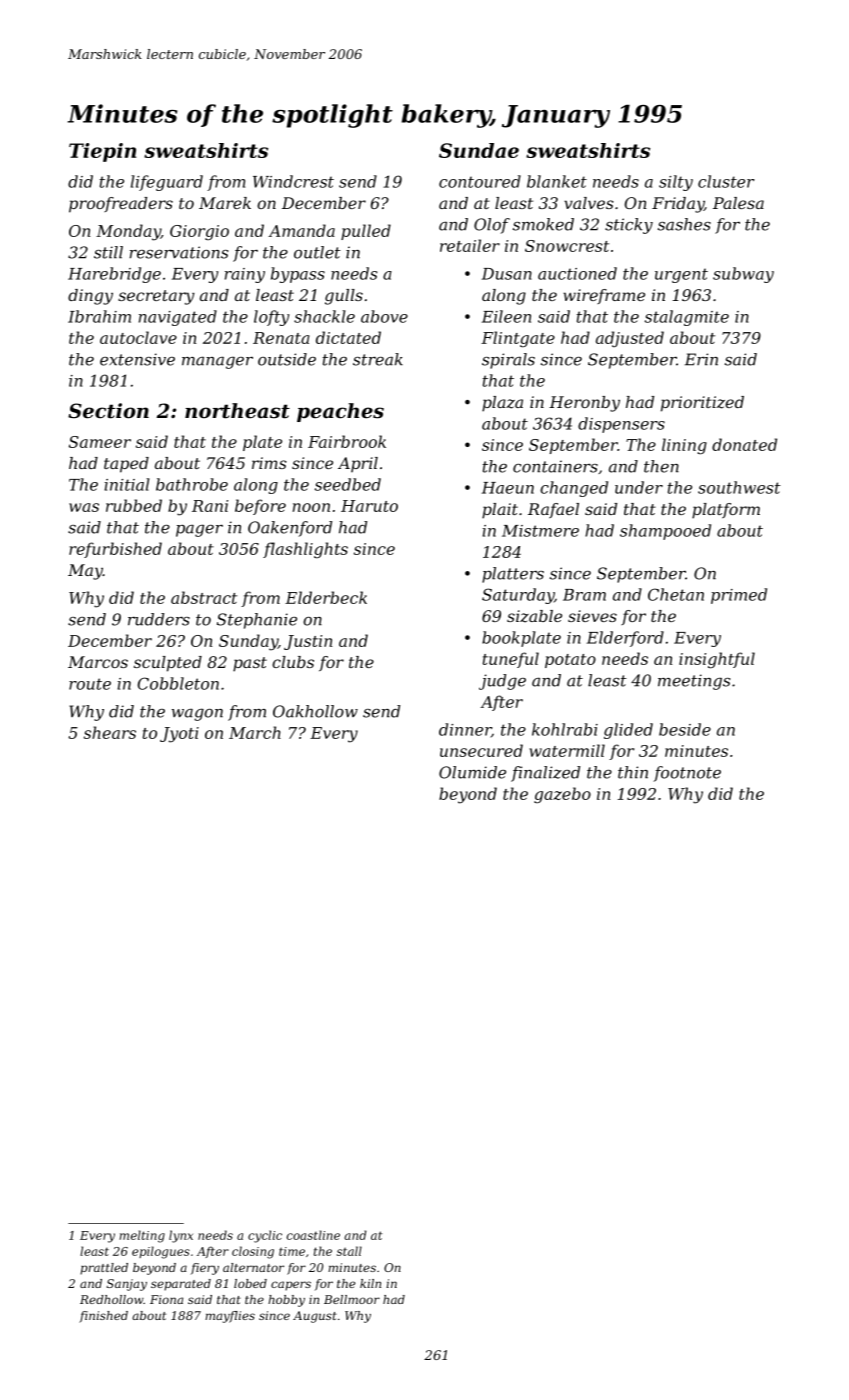 The image size is (849, 1400). I want to click on wireframe, so click(604, 296).
